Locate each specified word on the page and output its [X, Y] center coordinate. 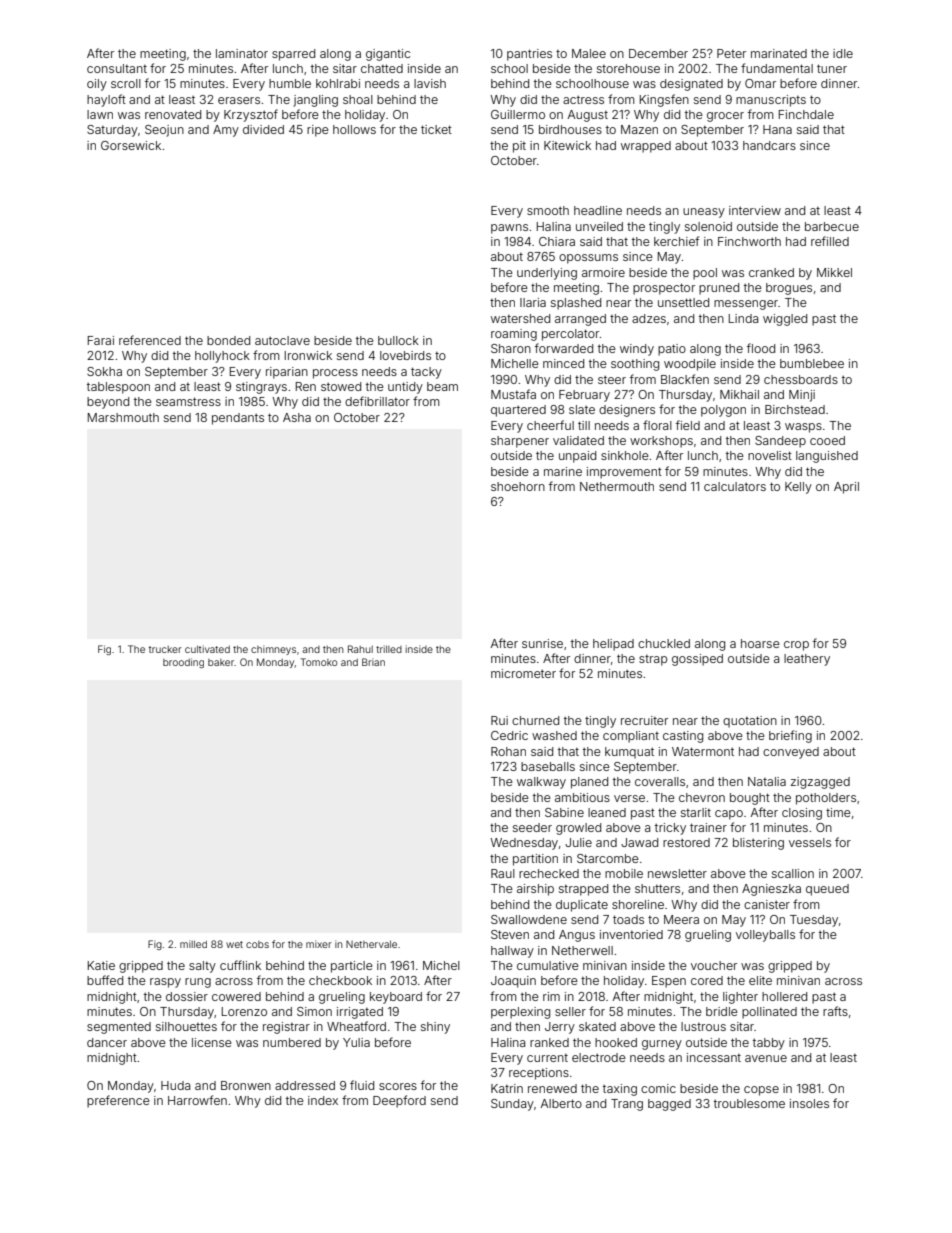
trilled [389, 649]
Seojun [164, 131]
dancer [107, 1042]
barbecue [832, 226]
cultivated [207, 649]
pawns [509, 229]
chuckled [664, 643]
